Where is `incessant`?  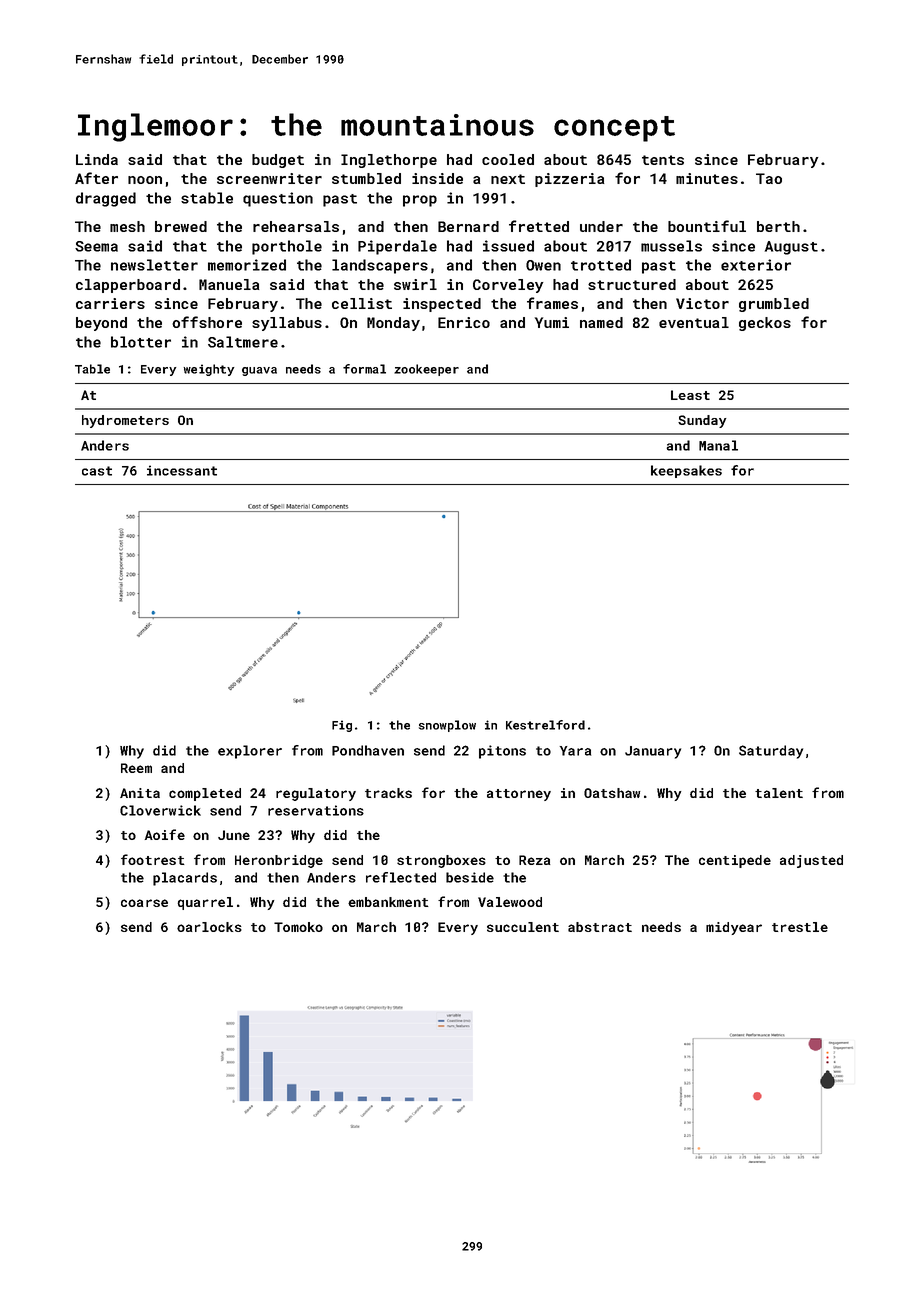
incessant is located at coordinates (182, 470).
